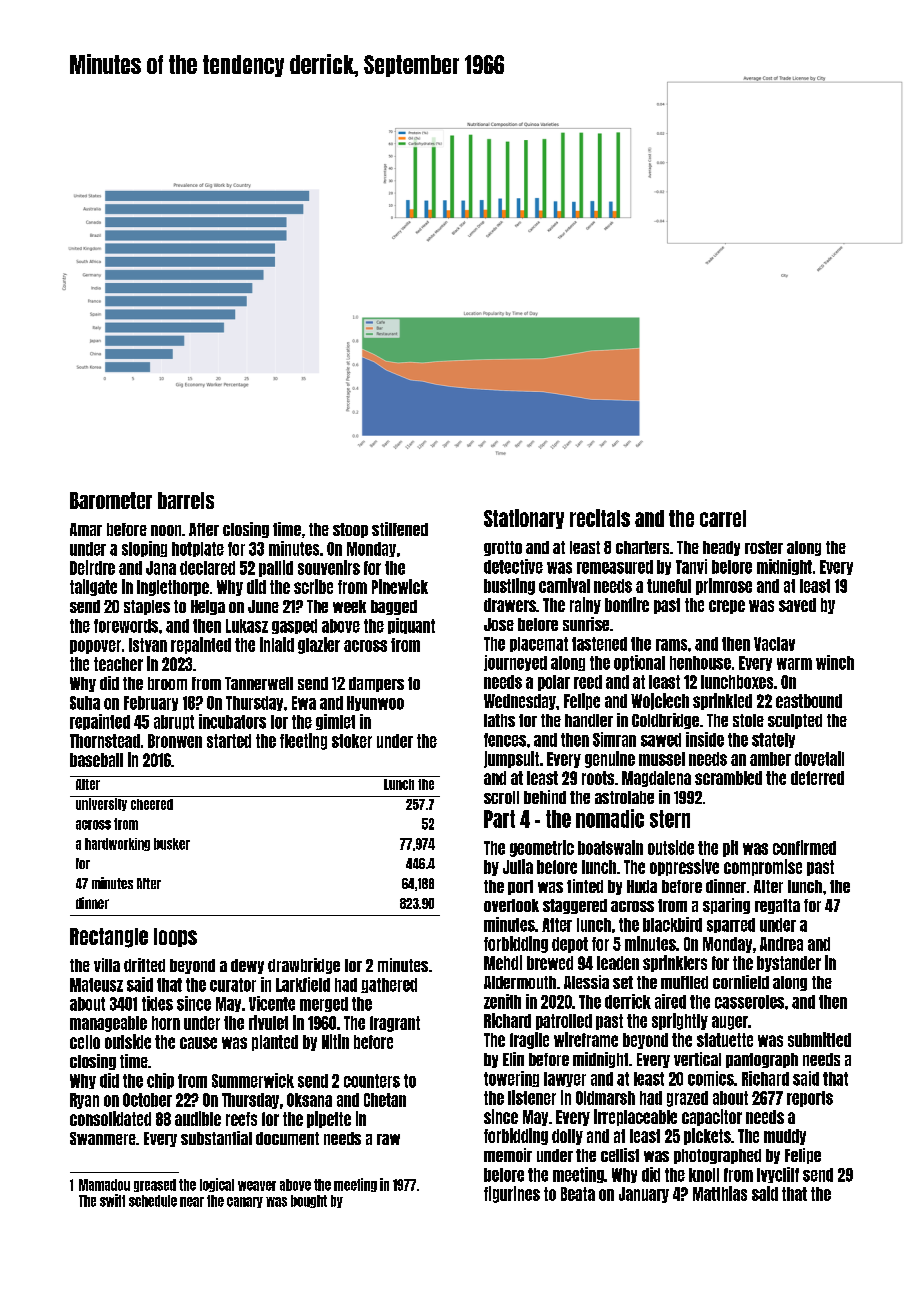  What do you see at coordinates (600, 518) in the document?
I see `recitals` at bounding box center [600, 518].
